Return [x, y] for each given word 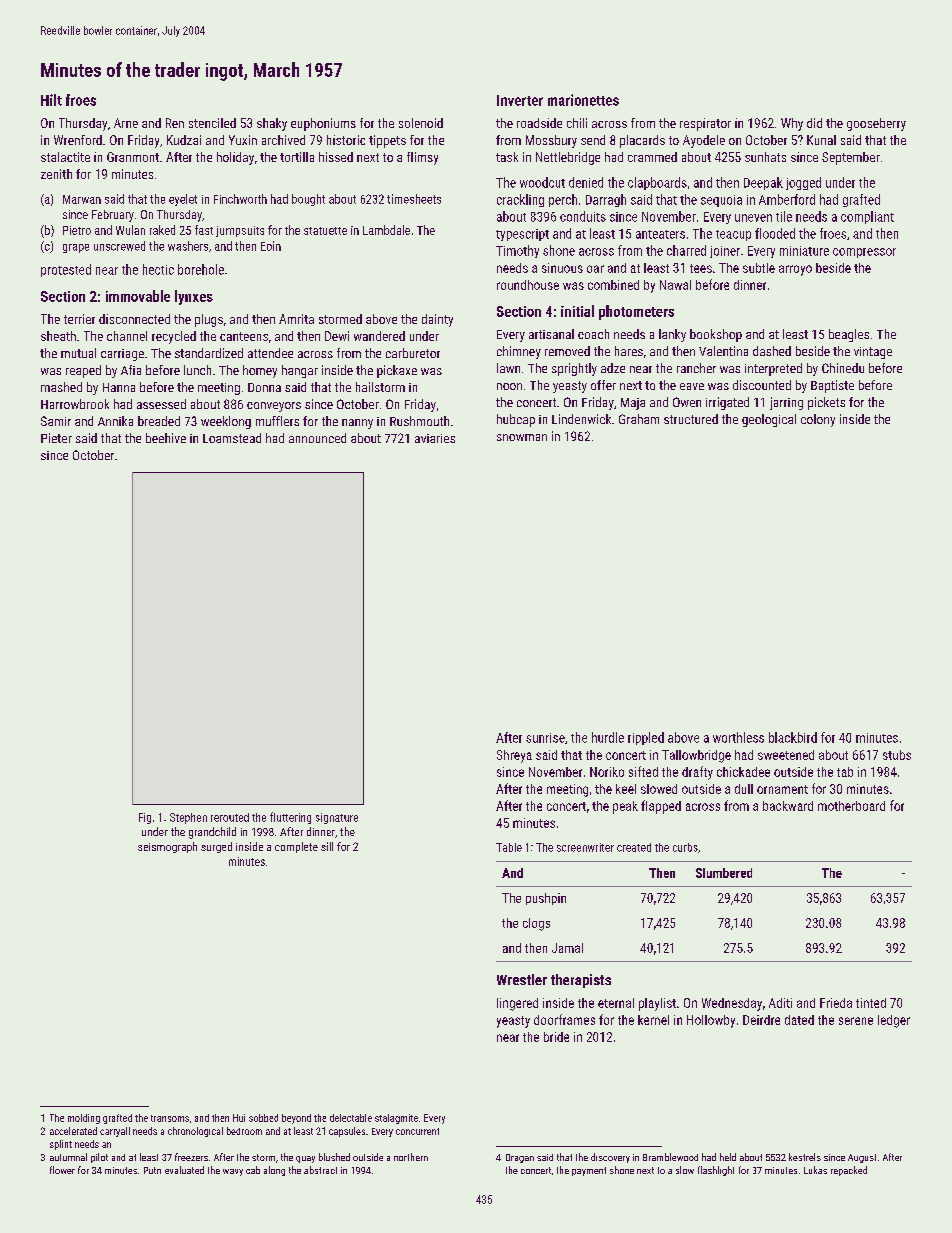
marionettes [583, 100]
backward [788, 806]
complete [296, 847]
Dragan [520, 1158]
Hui [239, 1118]
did [814, 123]
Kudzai [184, 140]
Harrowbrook [75, 404]
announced [317, 438]
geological [769, 420]
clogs [536, 924]
